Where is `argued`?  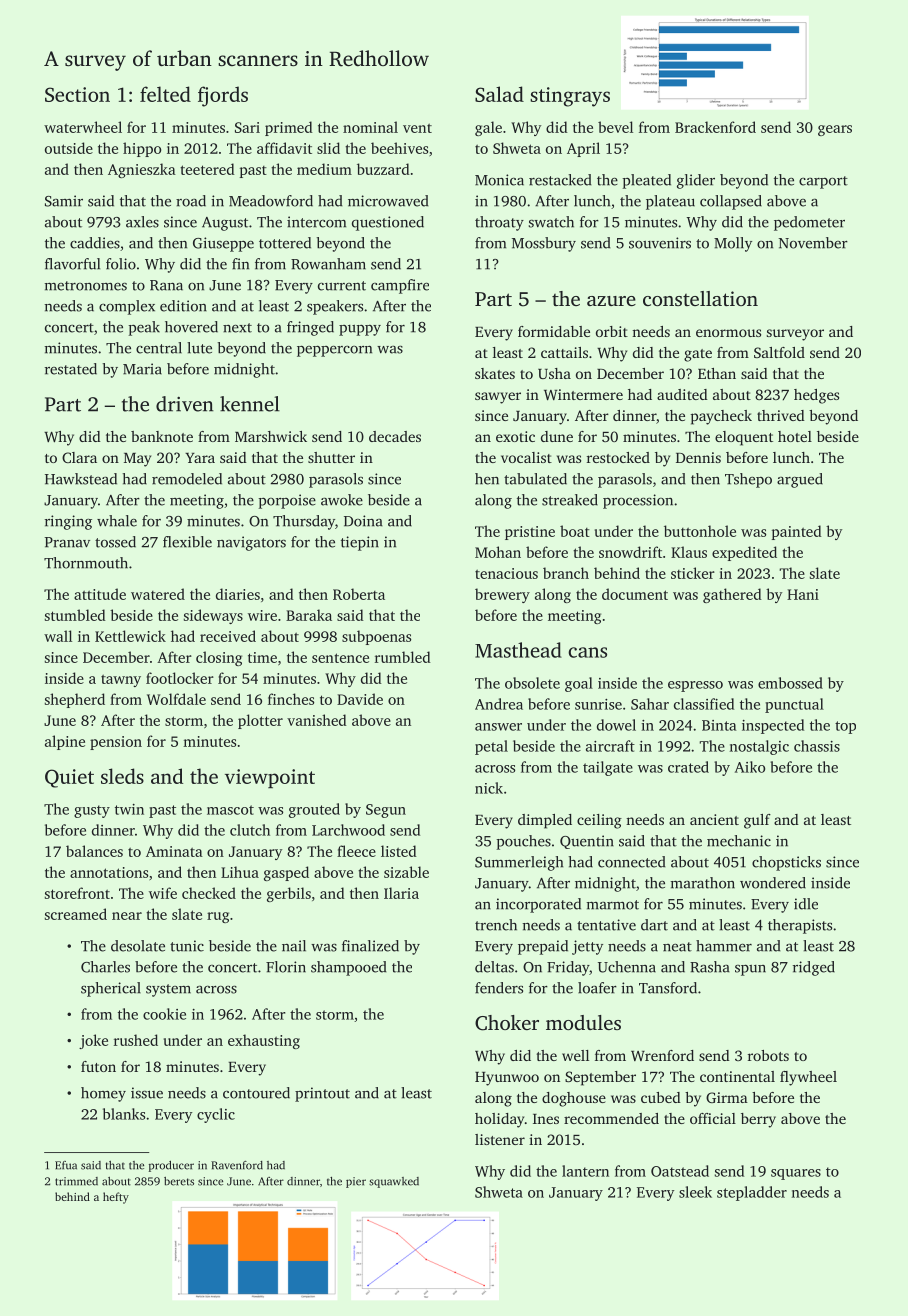 argued is located at coordinates (800, 480).
